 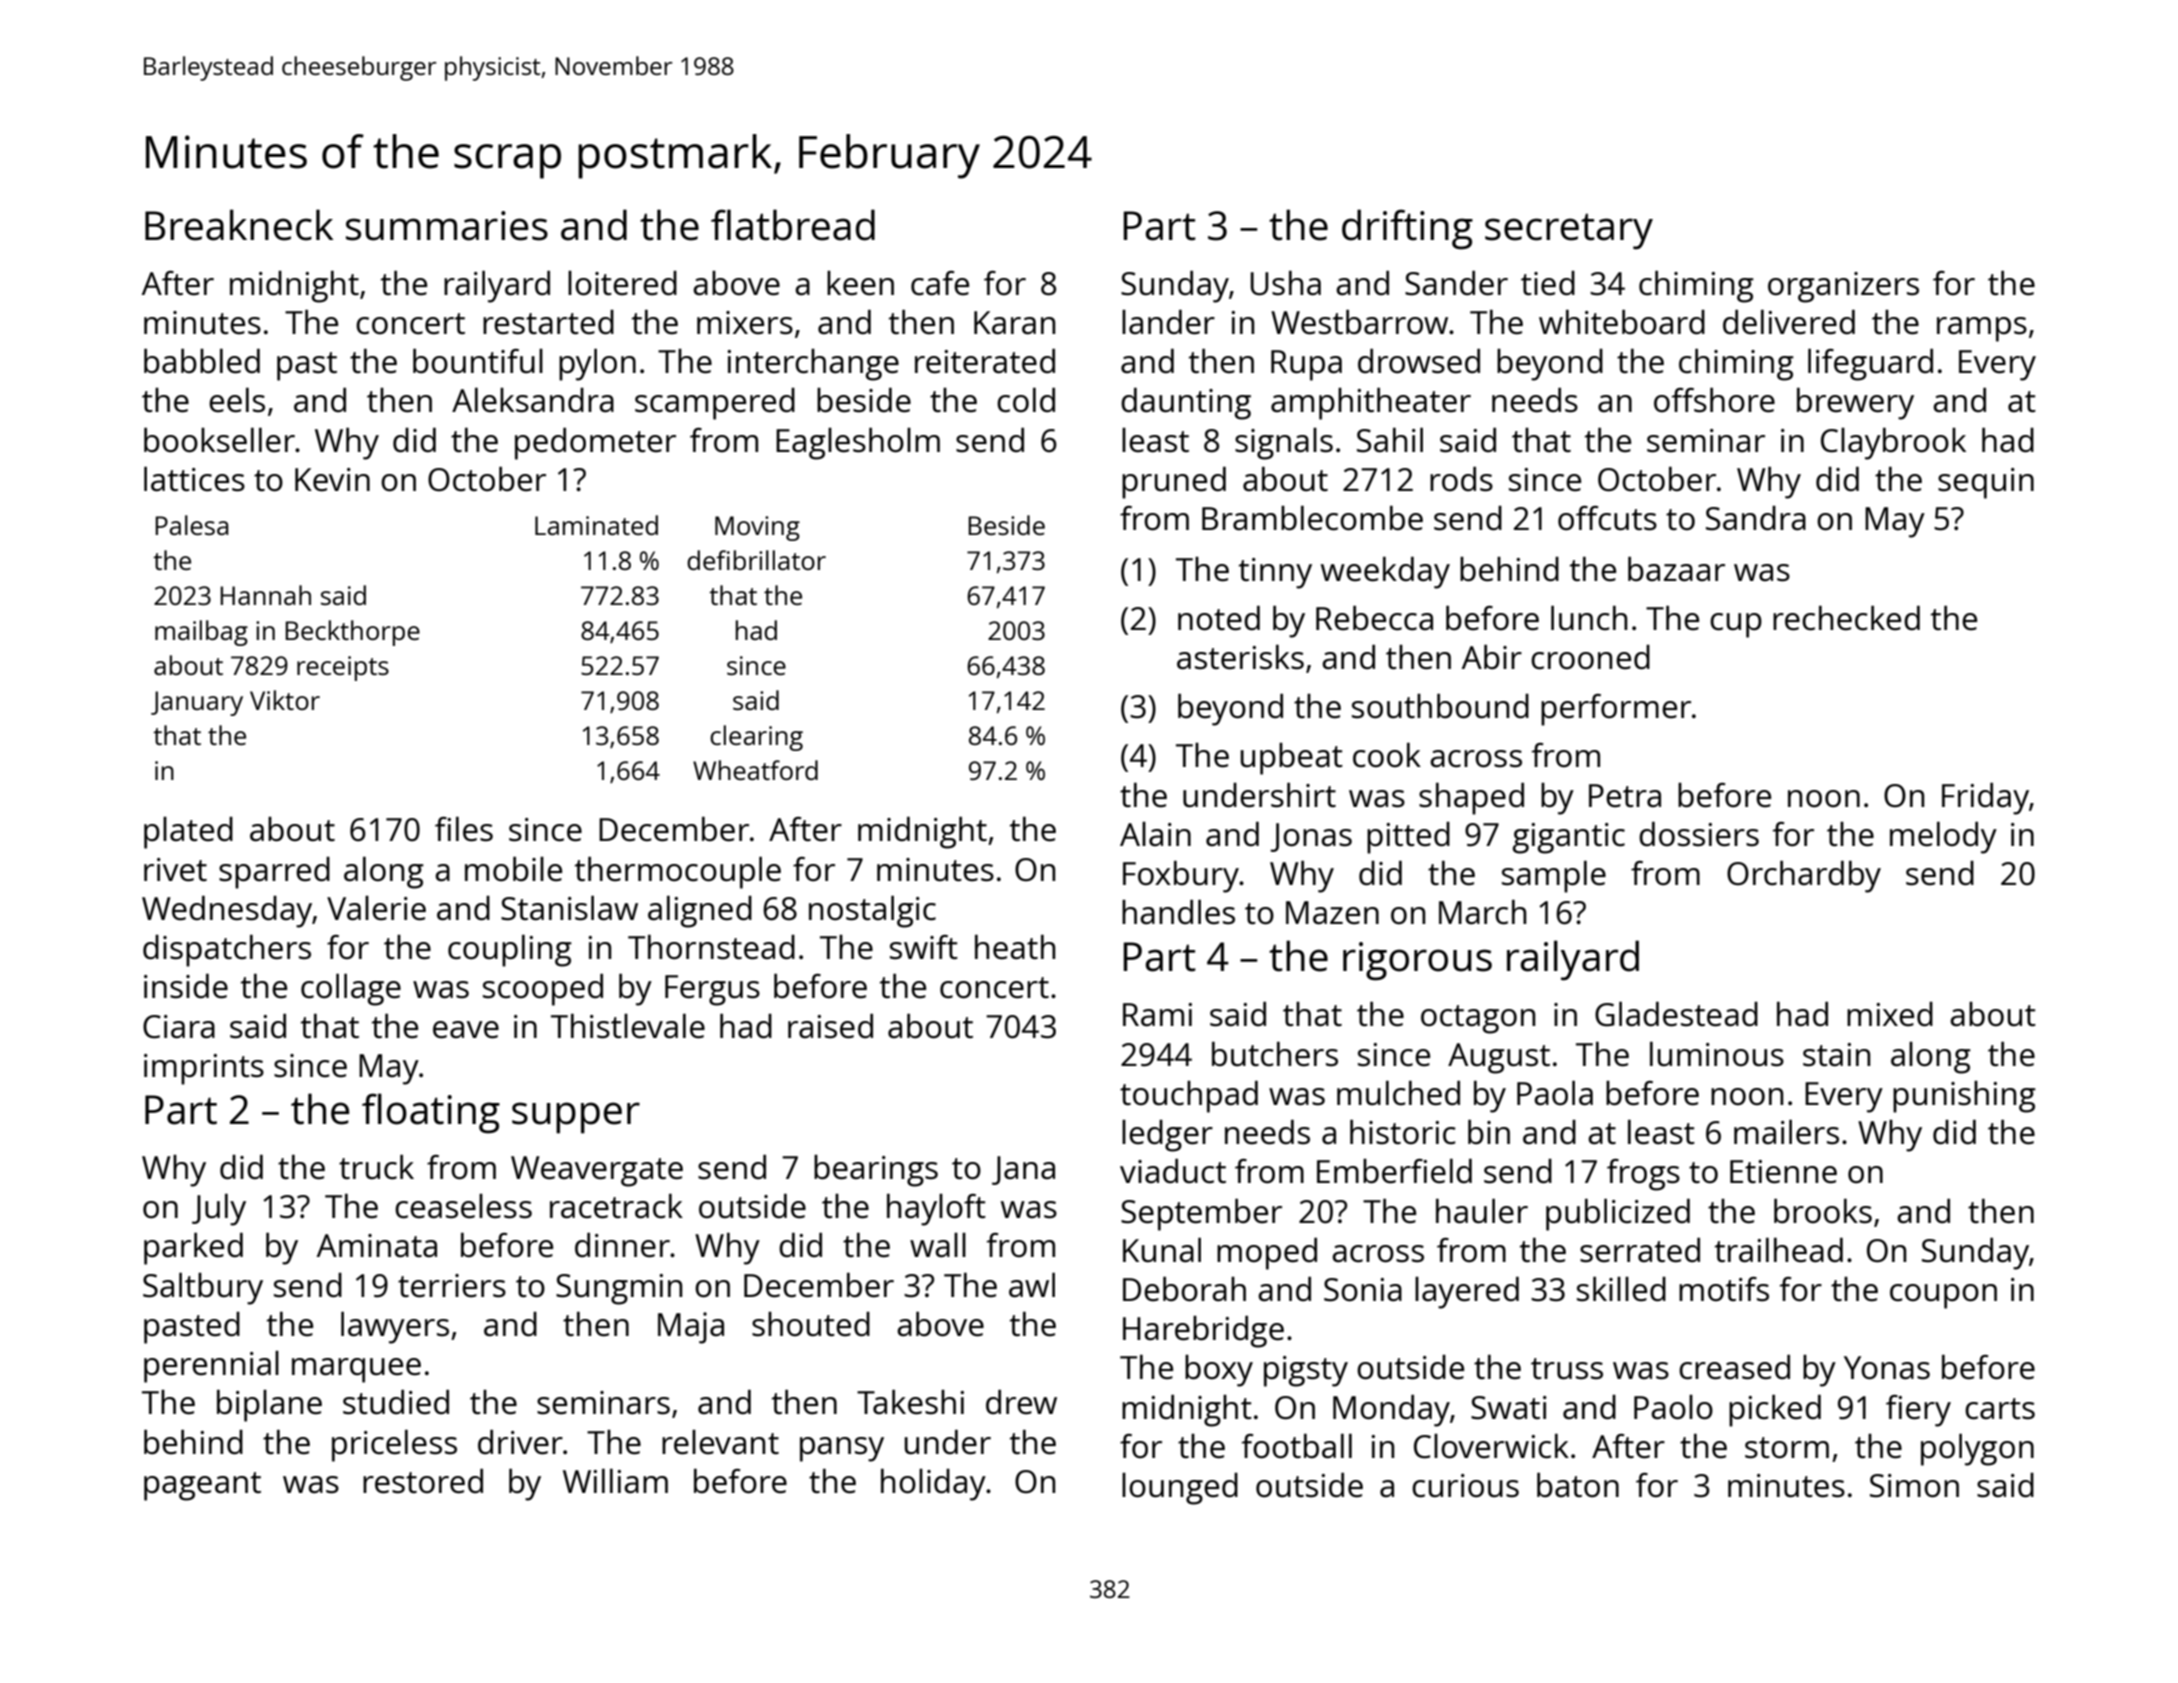 I want to click on Usha, so click(x=1286, y=283).
